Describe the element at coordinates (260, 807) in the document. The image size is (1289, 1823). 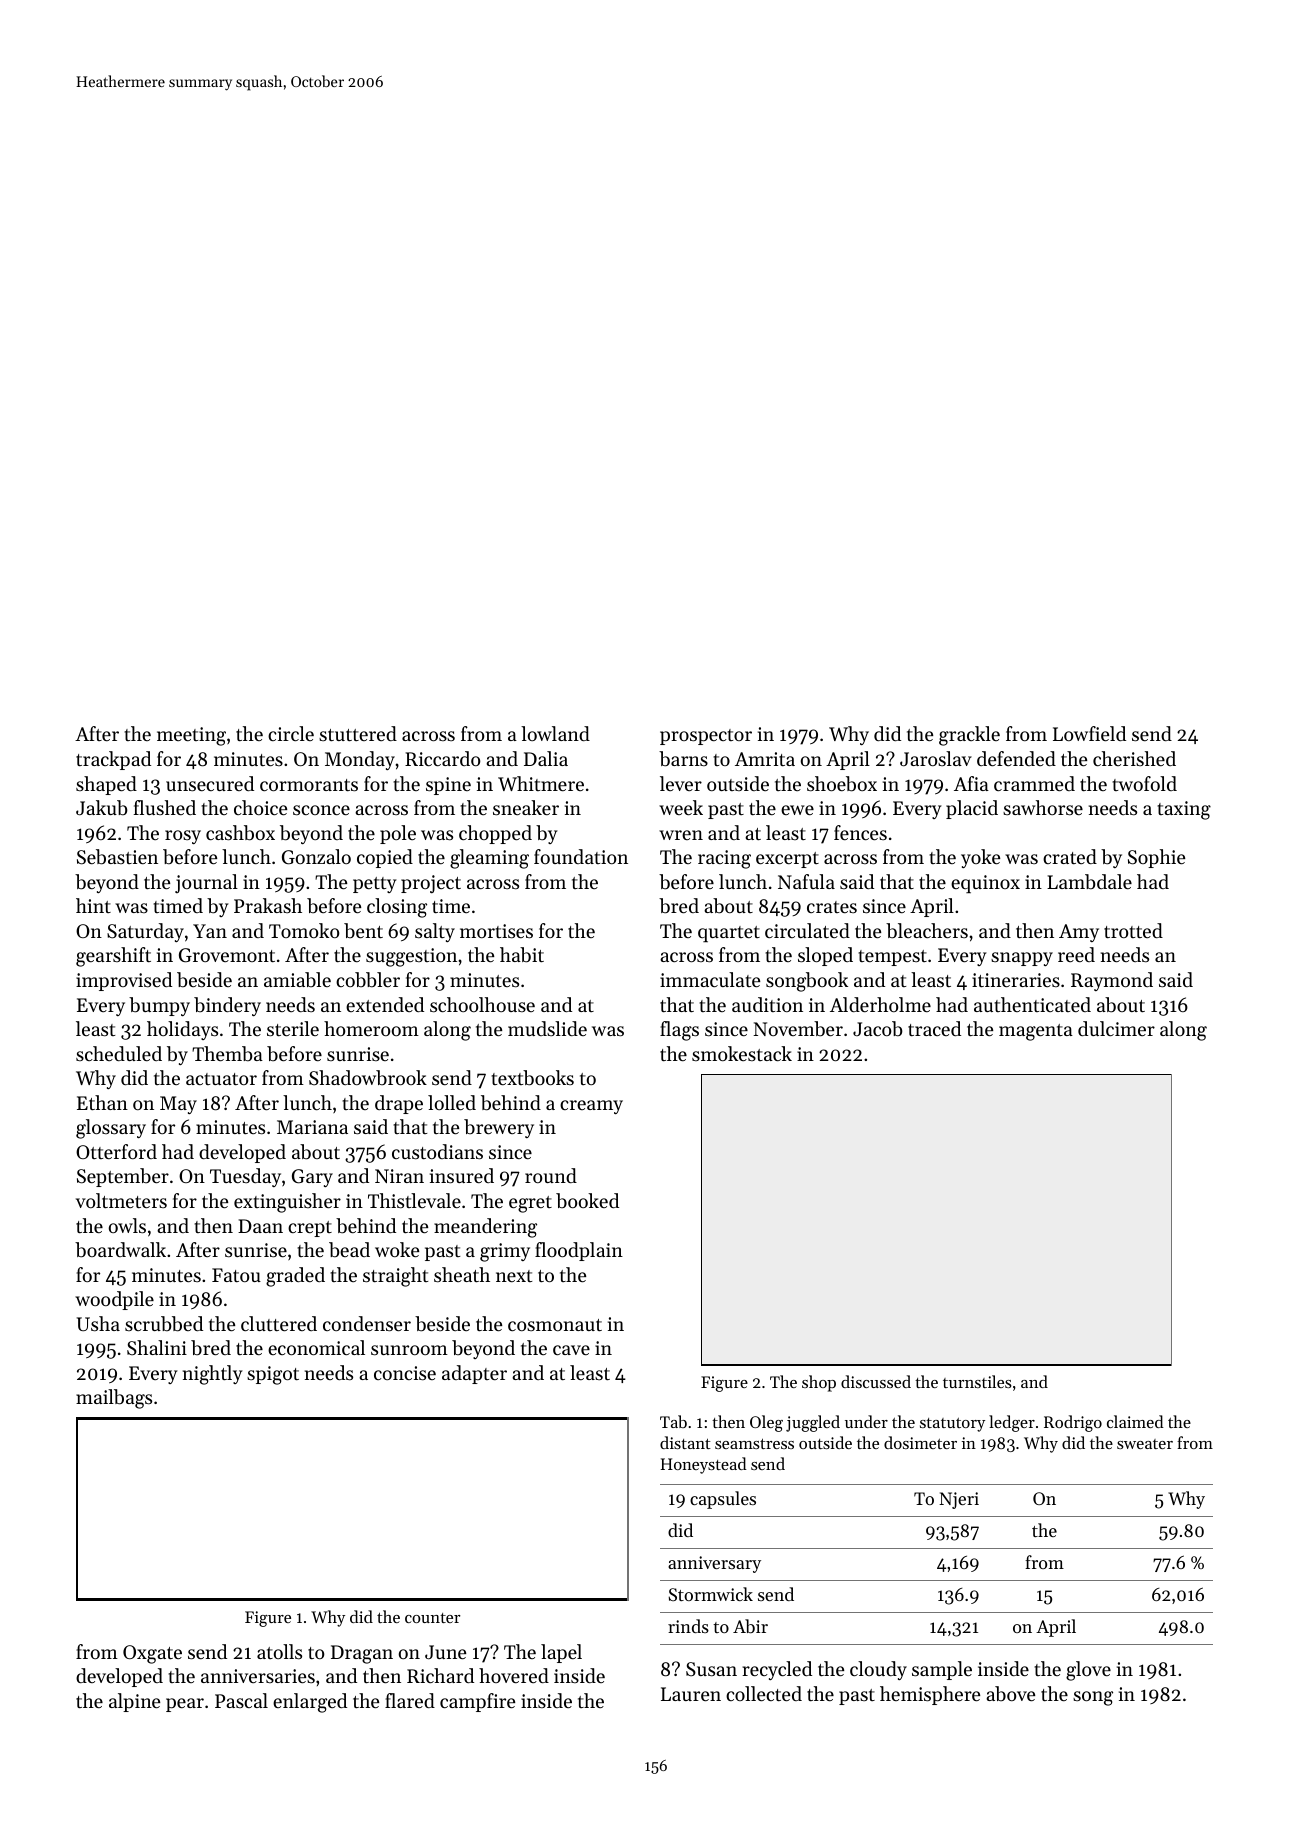
I see `choice` at that location.
